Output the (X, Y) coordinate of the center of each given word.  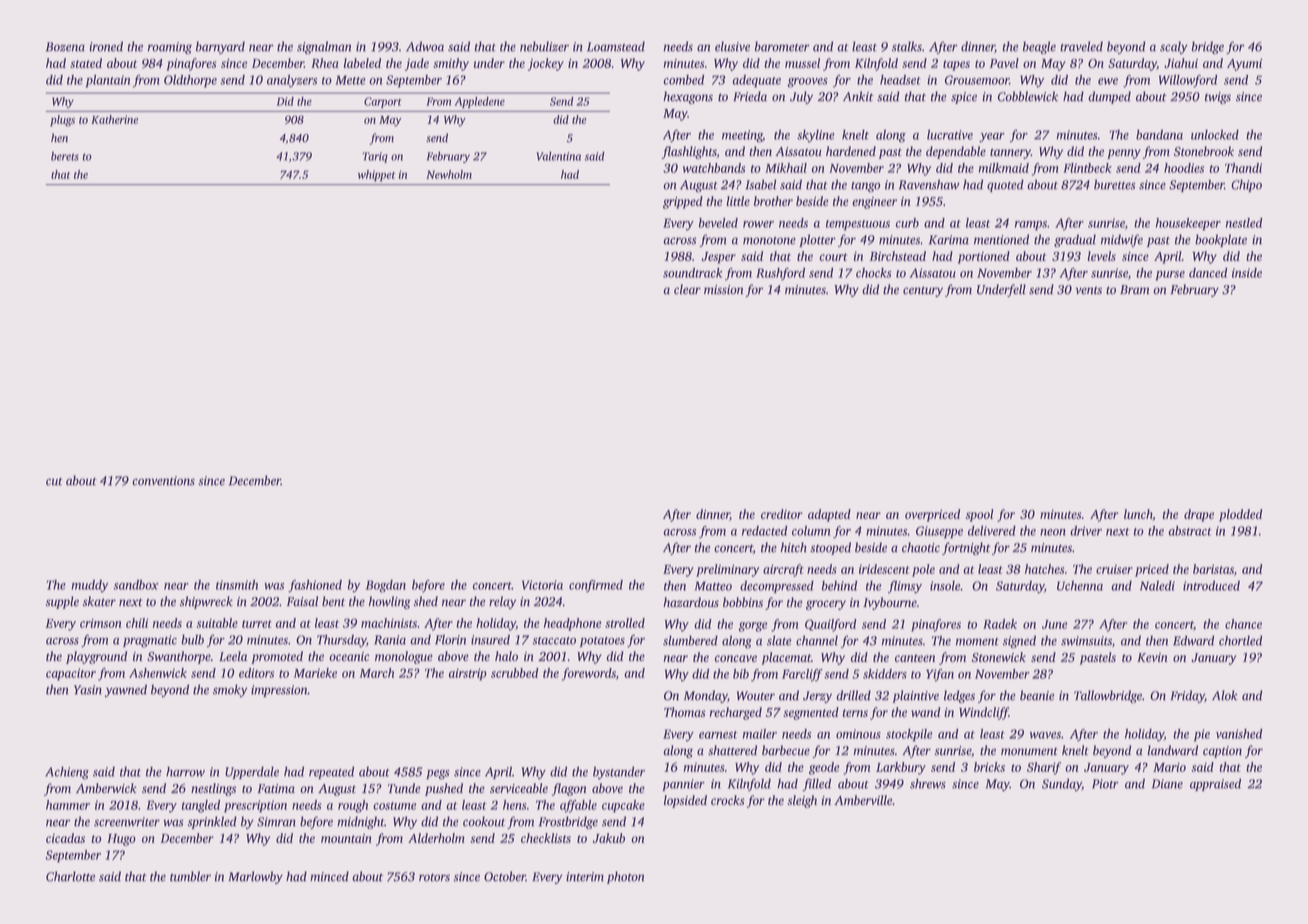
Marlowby (255, 877)
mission (723, 290)
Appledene (480, 102)
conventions (163, 481)
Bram (1134, 289)
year (992, 138)
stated (86, 63)
